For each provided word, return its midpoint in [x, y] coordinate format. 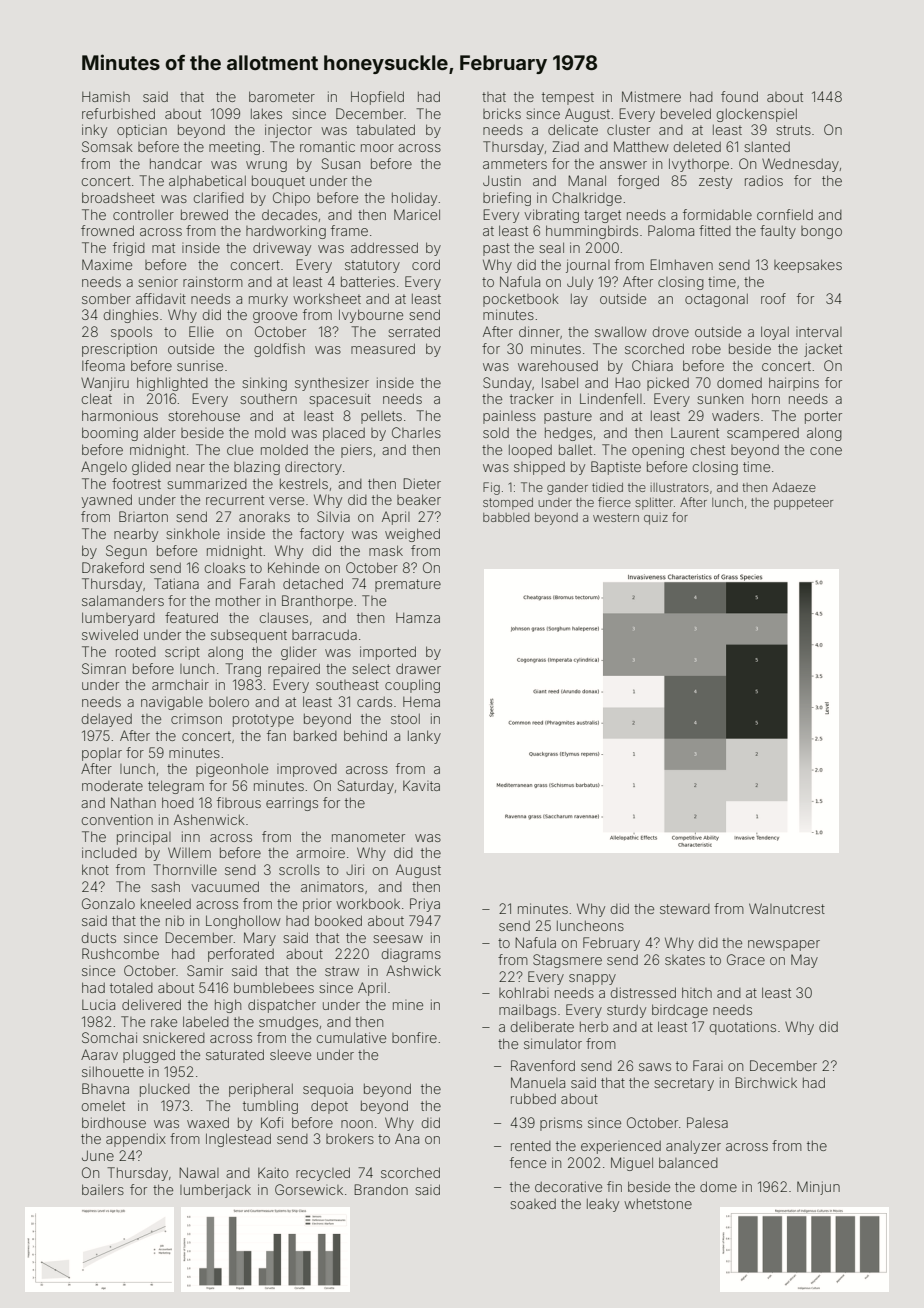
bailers [103, 1189]
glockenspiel [757, 115]
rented [531, 1146]
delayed [107, 720]
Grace [746, 959]
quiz [656, 520]
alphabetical [207, 182]
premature [408, 585]
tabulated [385, 129]
